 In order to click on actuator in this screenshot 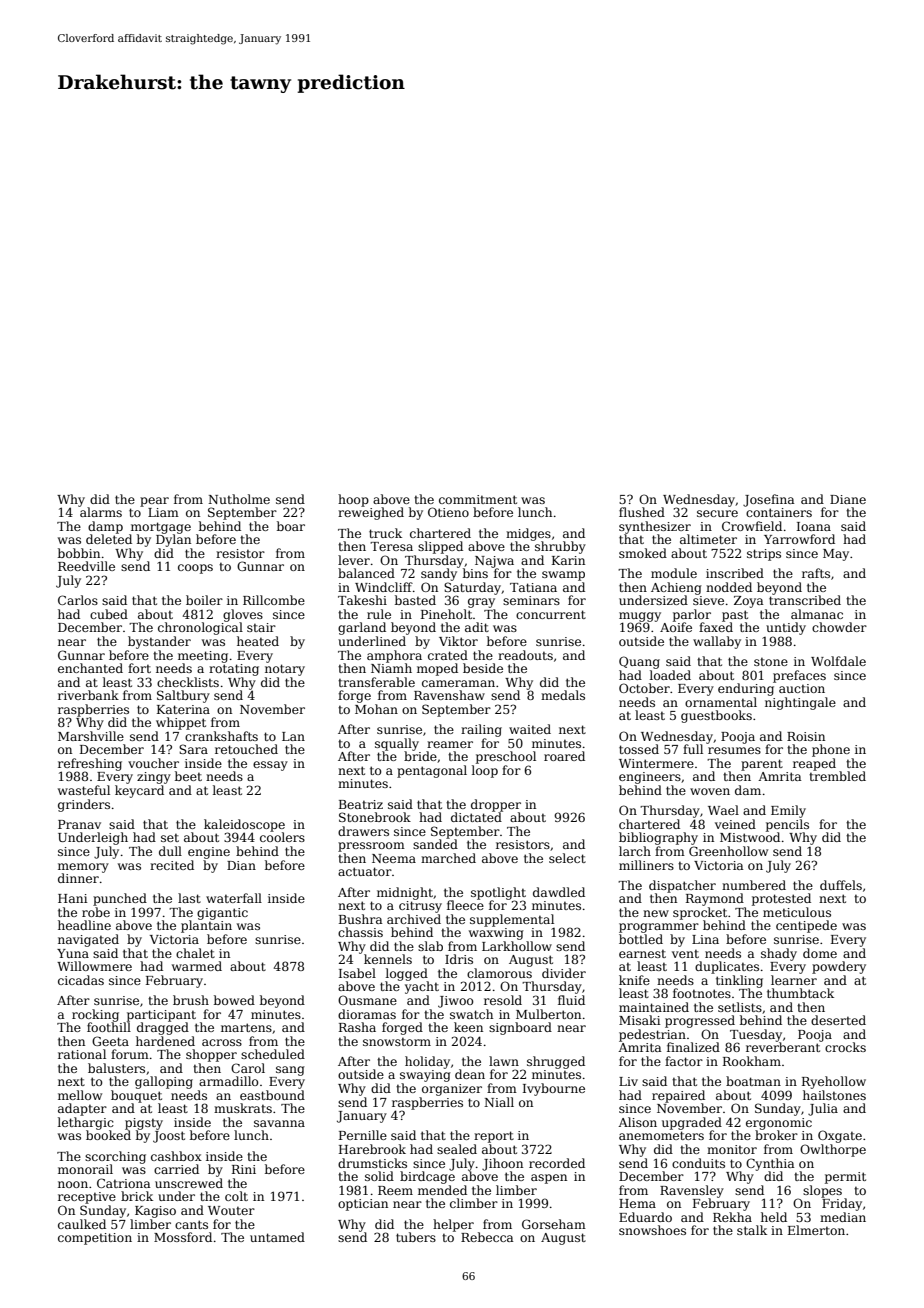, I will do `click(365, 871)`.
